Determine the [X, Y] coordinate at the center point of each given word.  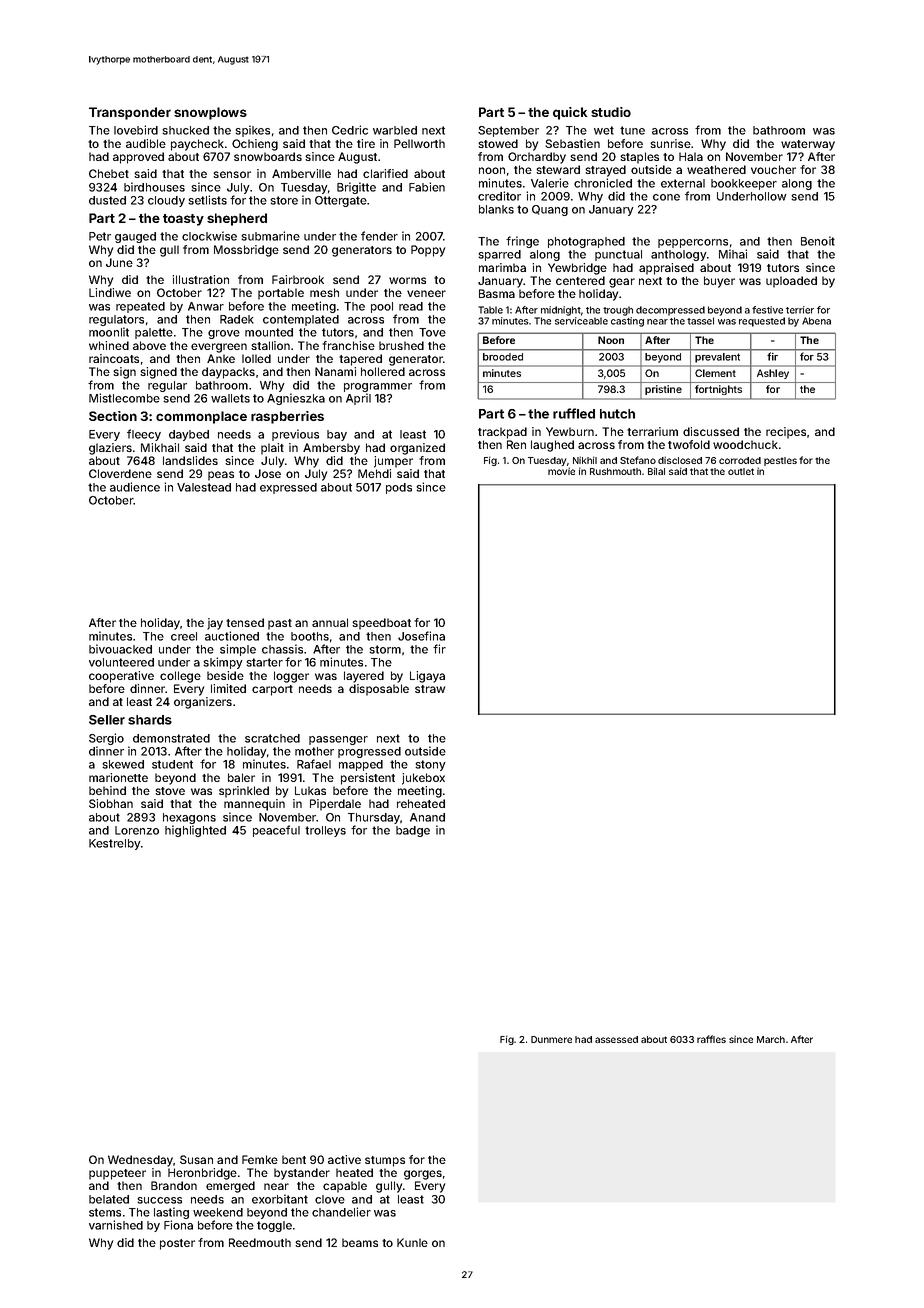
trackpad [502, 433]
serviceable [581, 321]
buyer [719, 282]
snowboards [268, 156]
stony [430, 765]
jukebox [423, 779]
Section [113, 416]
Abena [816, 321]
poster [177, 1244]
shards [150, 720]
